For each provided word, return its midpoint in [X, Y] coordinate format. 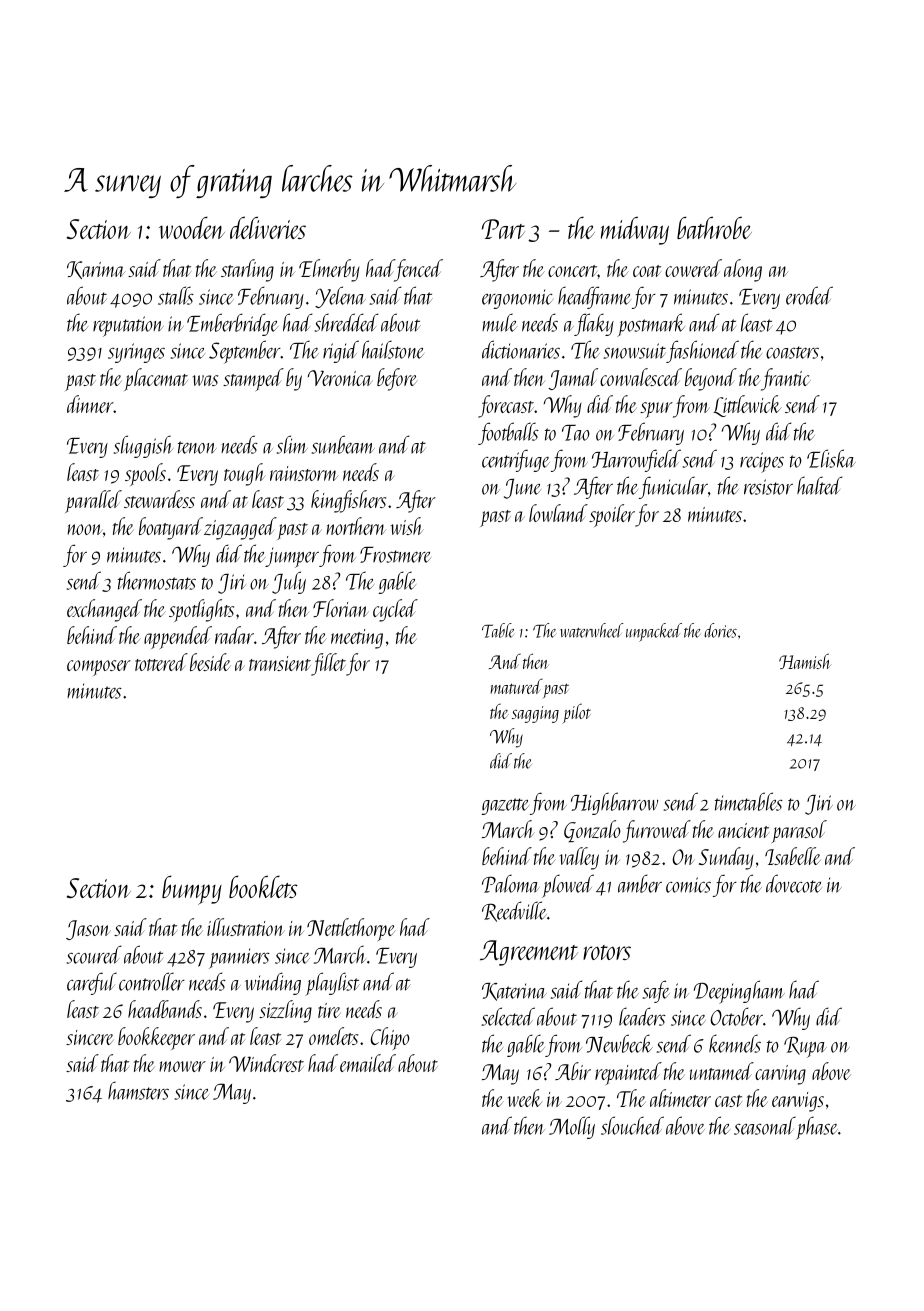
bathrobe [714, 228]
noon [85, 529]
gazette [505, 806]
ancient [743, 830]
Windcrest [266, 1063]
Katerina [514, 992]
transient [280, 663]
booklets [263, 887]
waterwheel [591, 630]
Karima [96, 270]
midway [635, 231]
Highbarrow [614, 803]
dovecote [794, 883]
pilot [576, 713]
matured [516, 686]
